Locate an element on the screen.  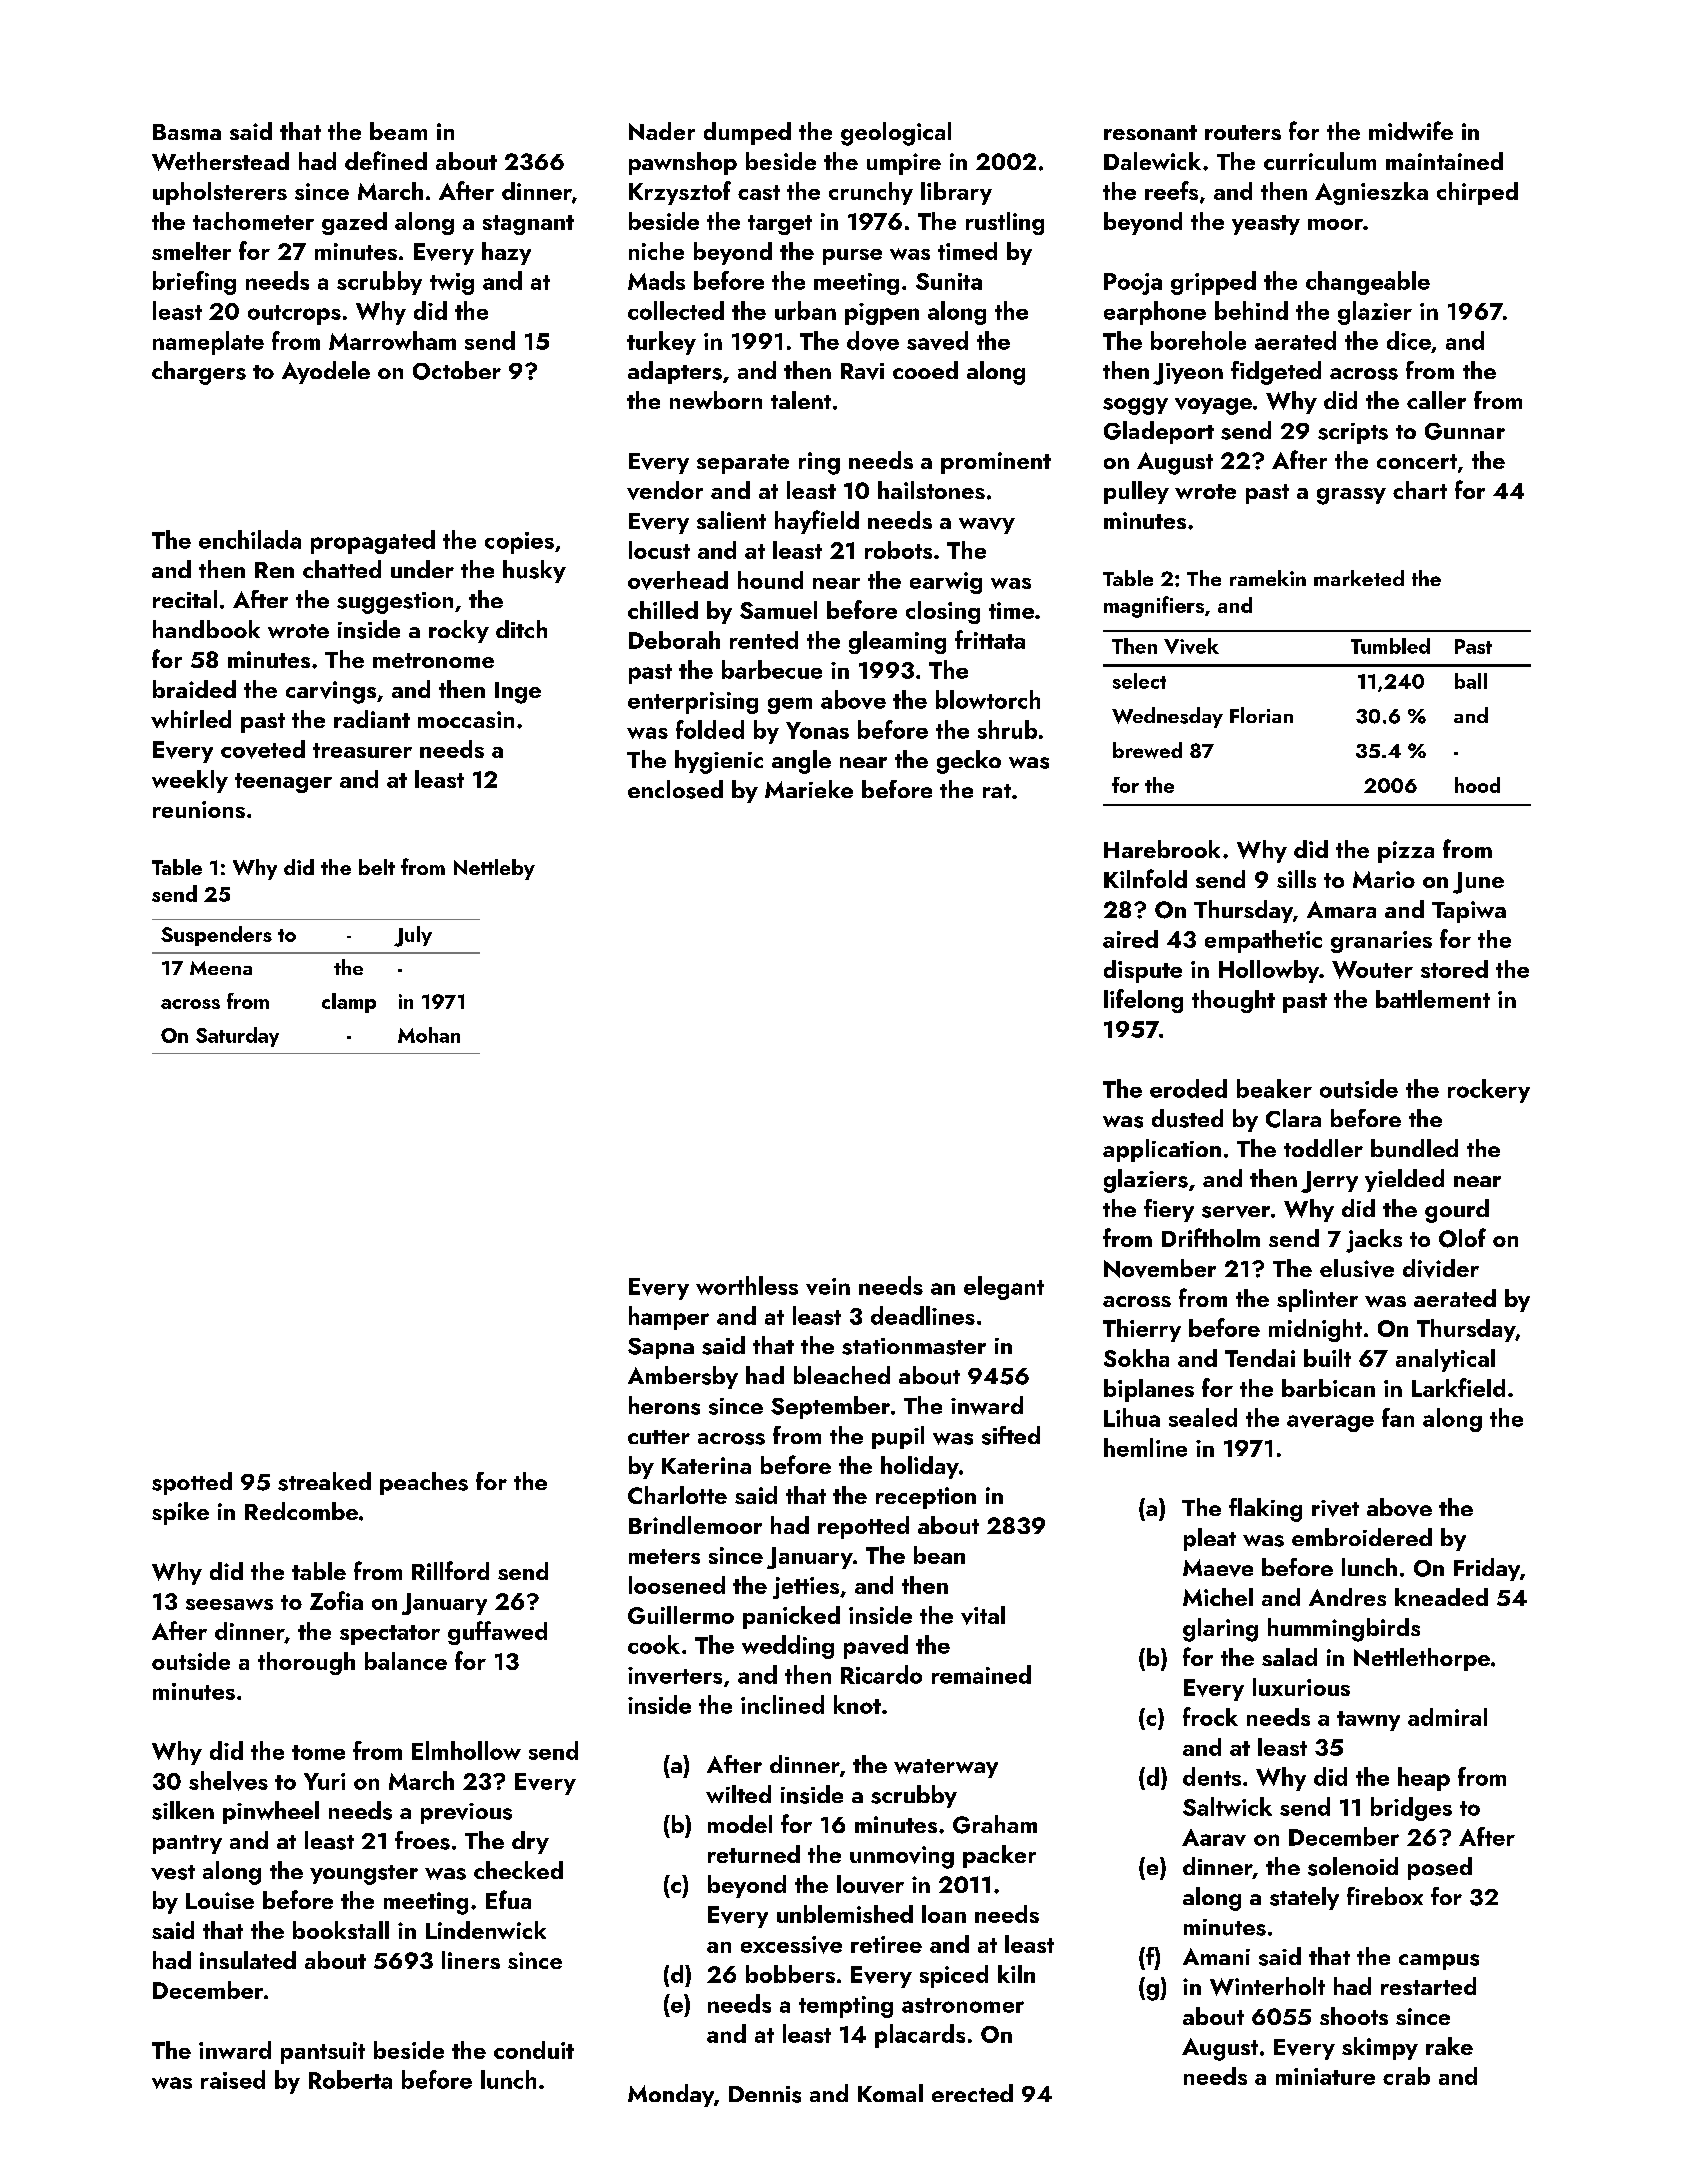
Nader is located at coordinates (662, 131).
